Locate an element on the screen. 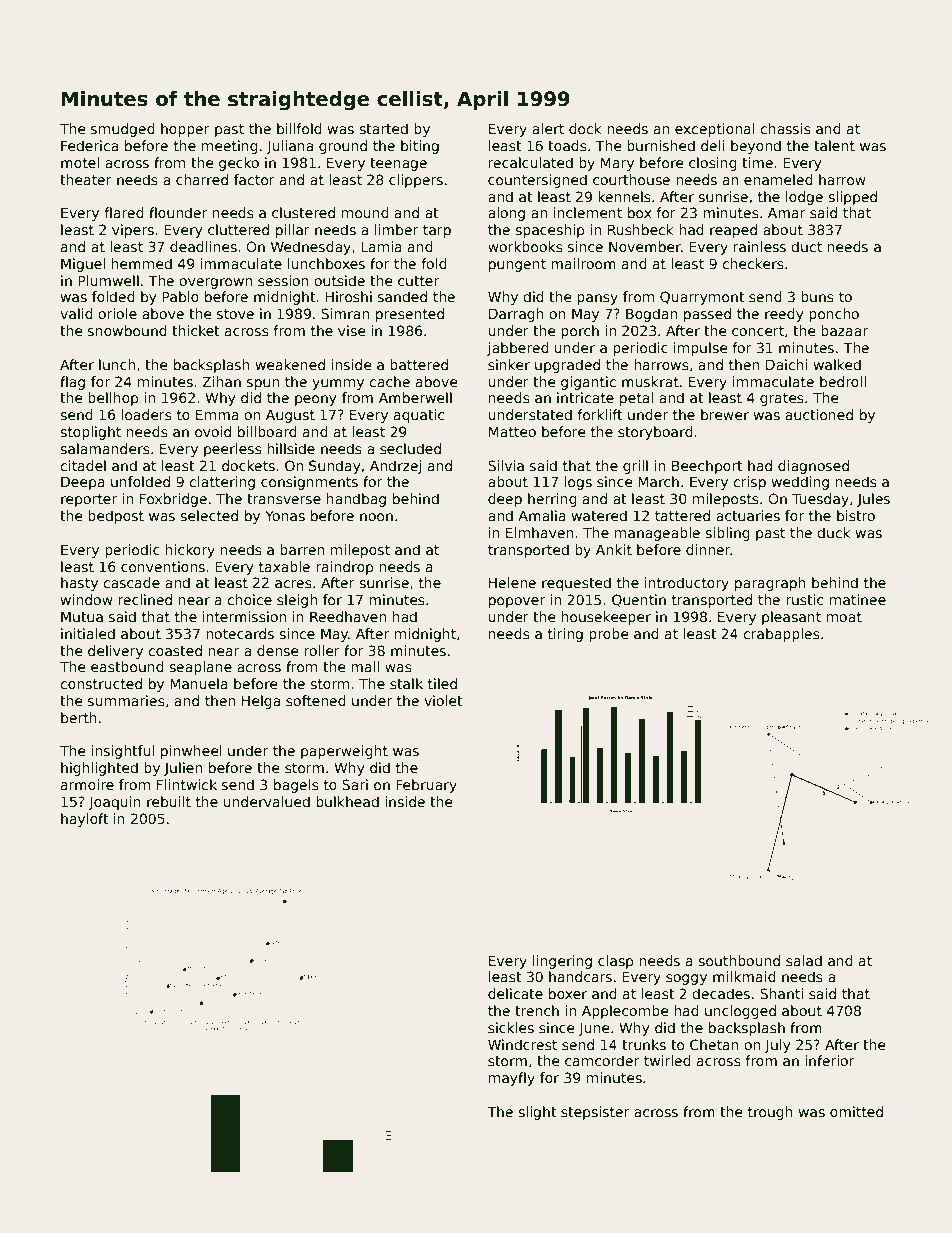 The height and width of the screenshot is (1233, 952). valid is located at coordinates (76, 313).
